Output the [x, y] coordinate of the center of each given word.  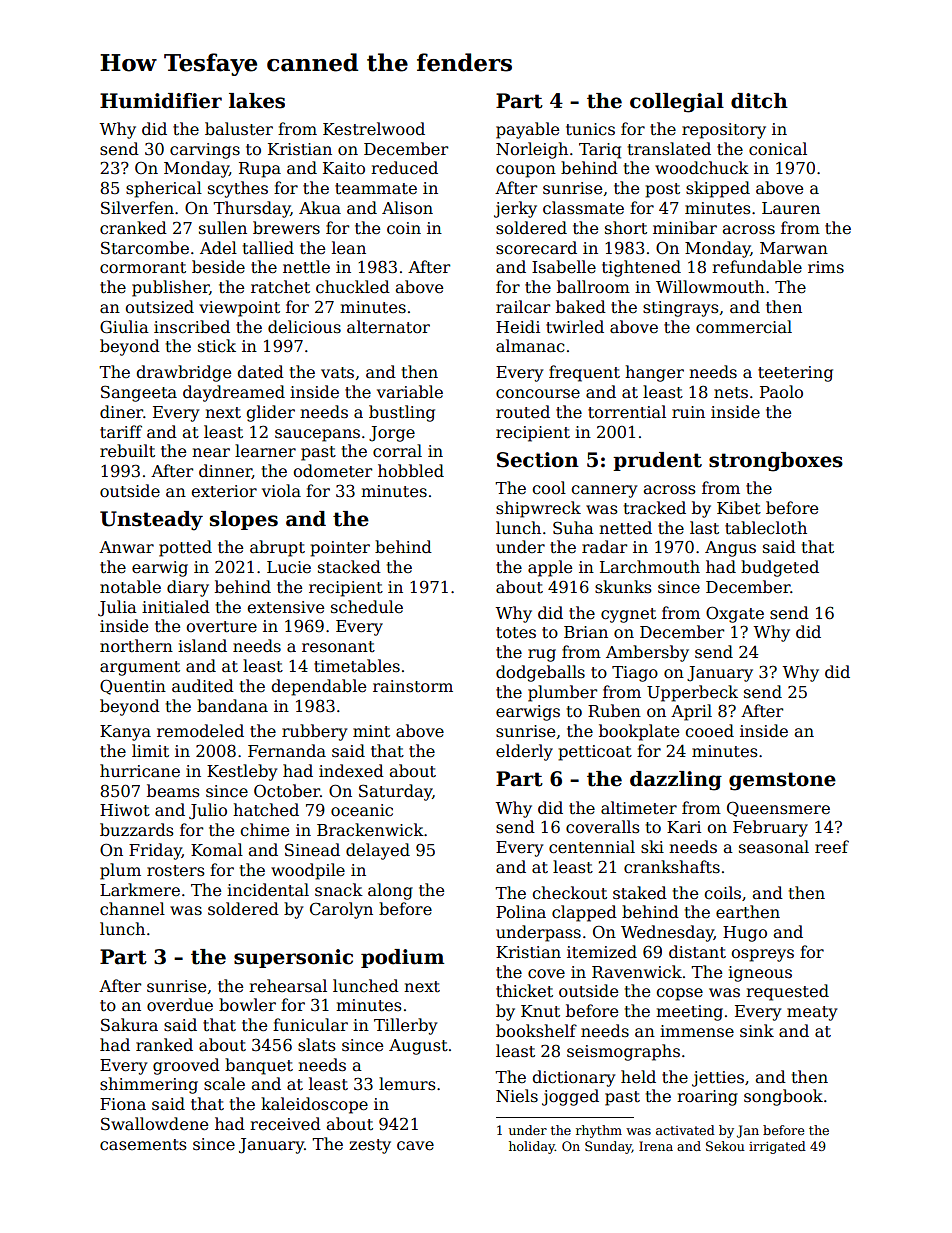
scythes [238, 189]
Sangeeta [139, 393]
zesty [370, 1146]
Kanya [125, 733]
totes [516, 633]
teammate [376, 189]
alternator [388, 327]
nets [731, 393]
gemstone [782, 781]
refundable [757, 267]
